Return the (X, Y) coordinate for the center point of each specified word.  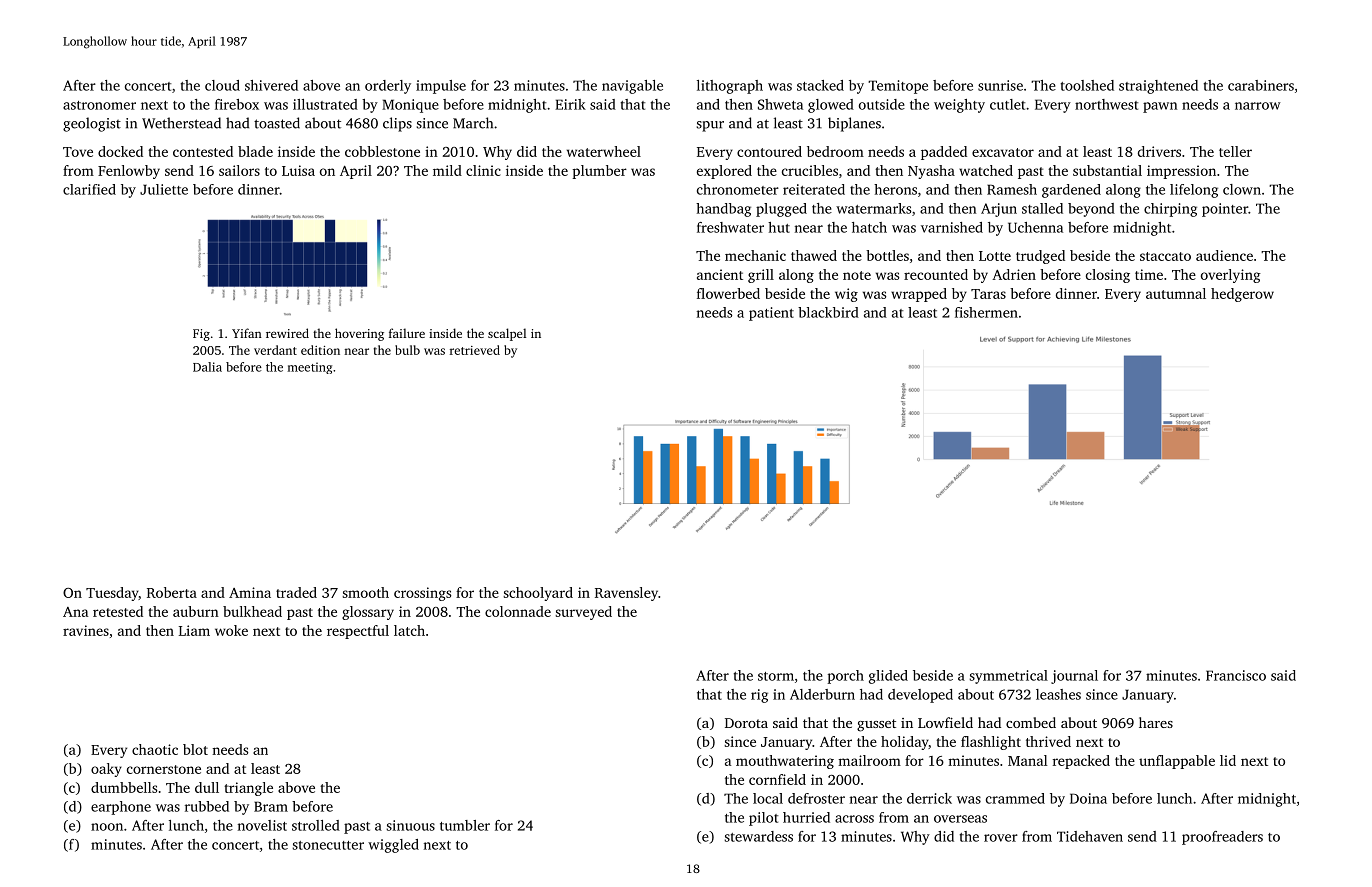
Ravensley (626, 594)
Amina (250, 592)
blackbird (828, 312)
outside (882, 104)
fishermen (986, 312)
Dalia (207, 367)
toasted (277, 123)
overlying (1231, 276)
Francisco (1236, 675)
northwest (1106, 104)
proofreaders (1222, 838)
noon (107, 827)
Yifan (247, 333)
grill (761, 276)
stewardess (758, 836)
